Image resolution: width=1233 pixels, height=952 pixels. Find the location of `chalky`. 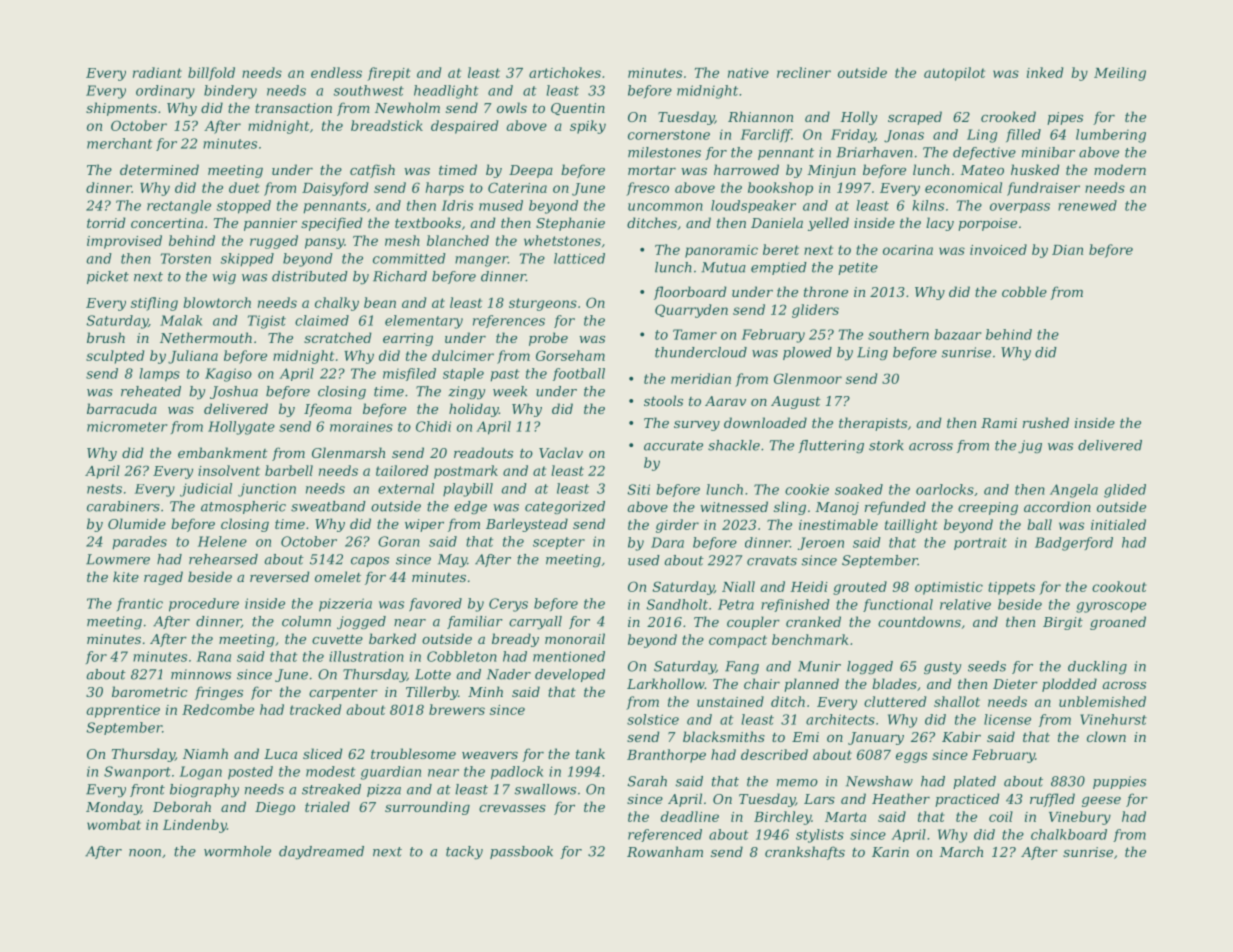

chalky is located at coordinates (337, 304).
